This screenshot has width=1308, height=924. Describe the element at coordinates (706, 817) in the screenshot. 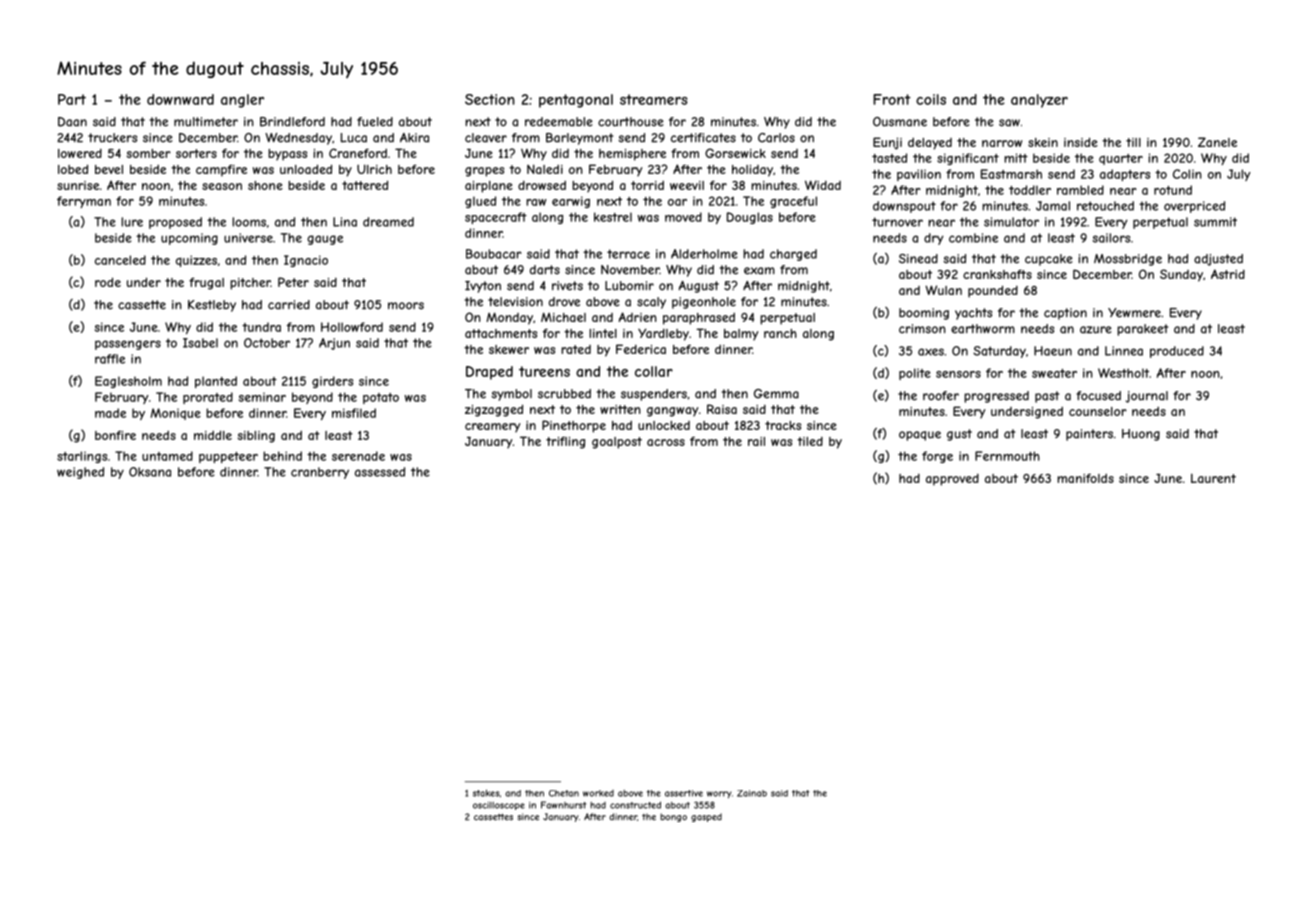

I see `gasped` at that location.
